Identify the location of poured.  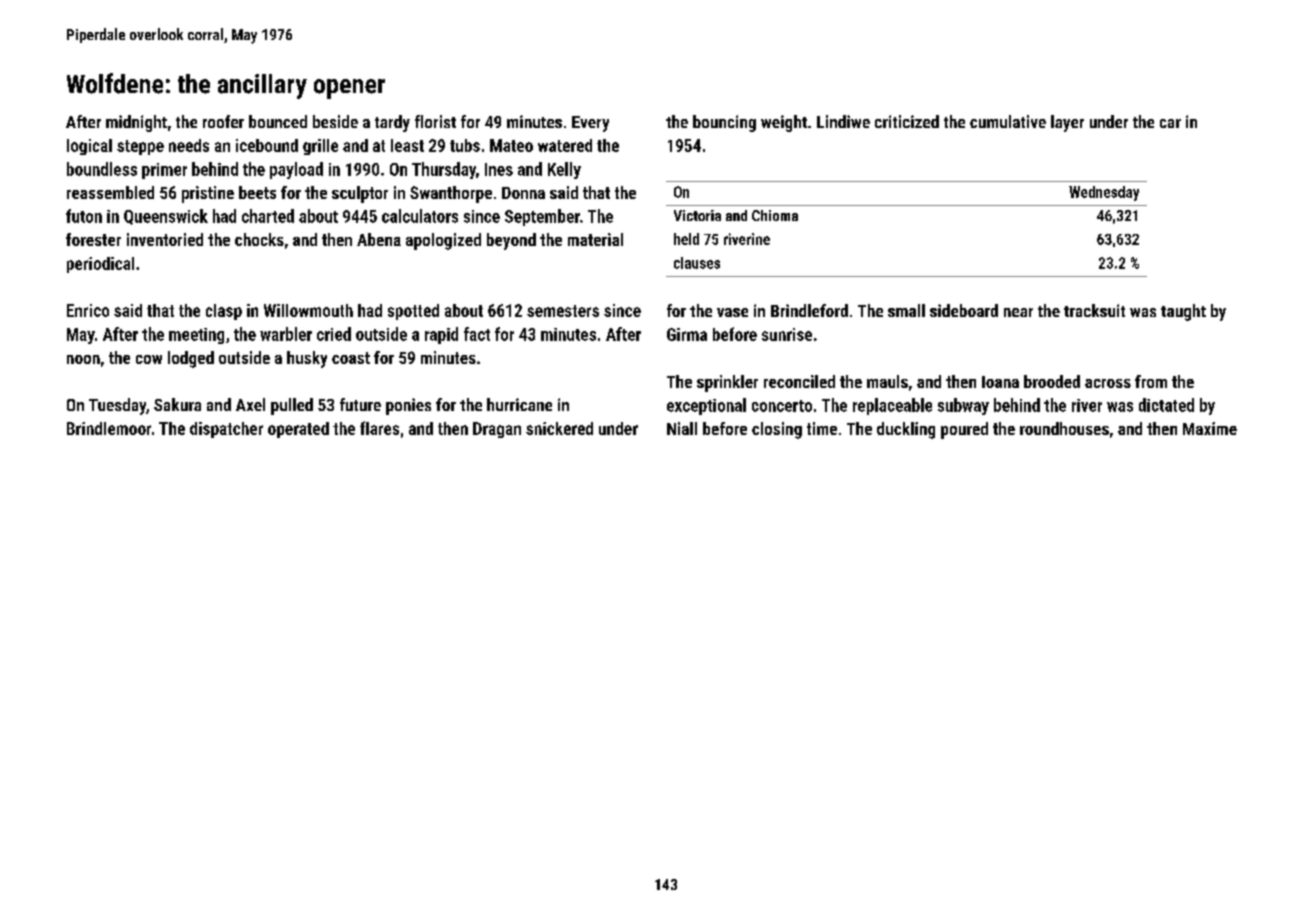
(964, 430).
